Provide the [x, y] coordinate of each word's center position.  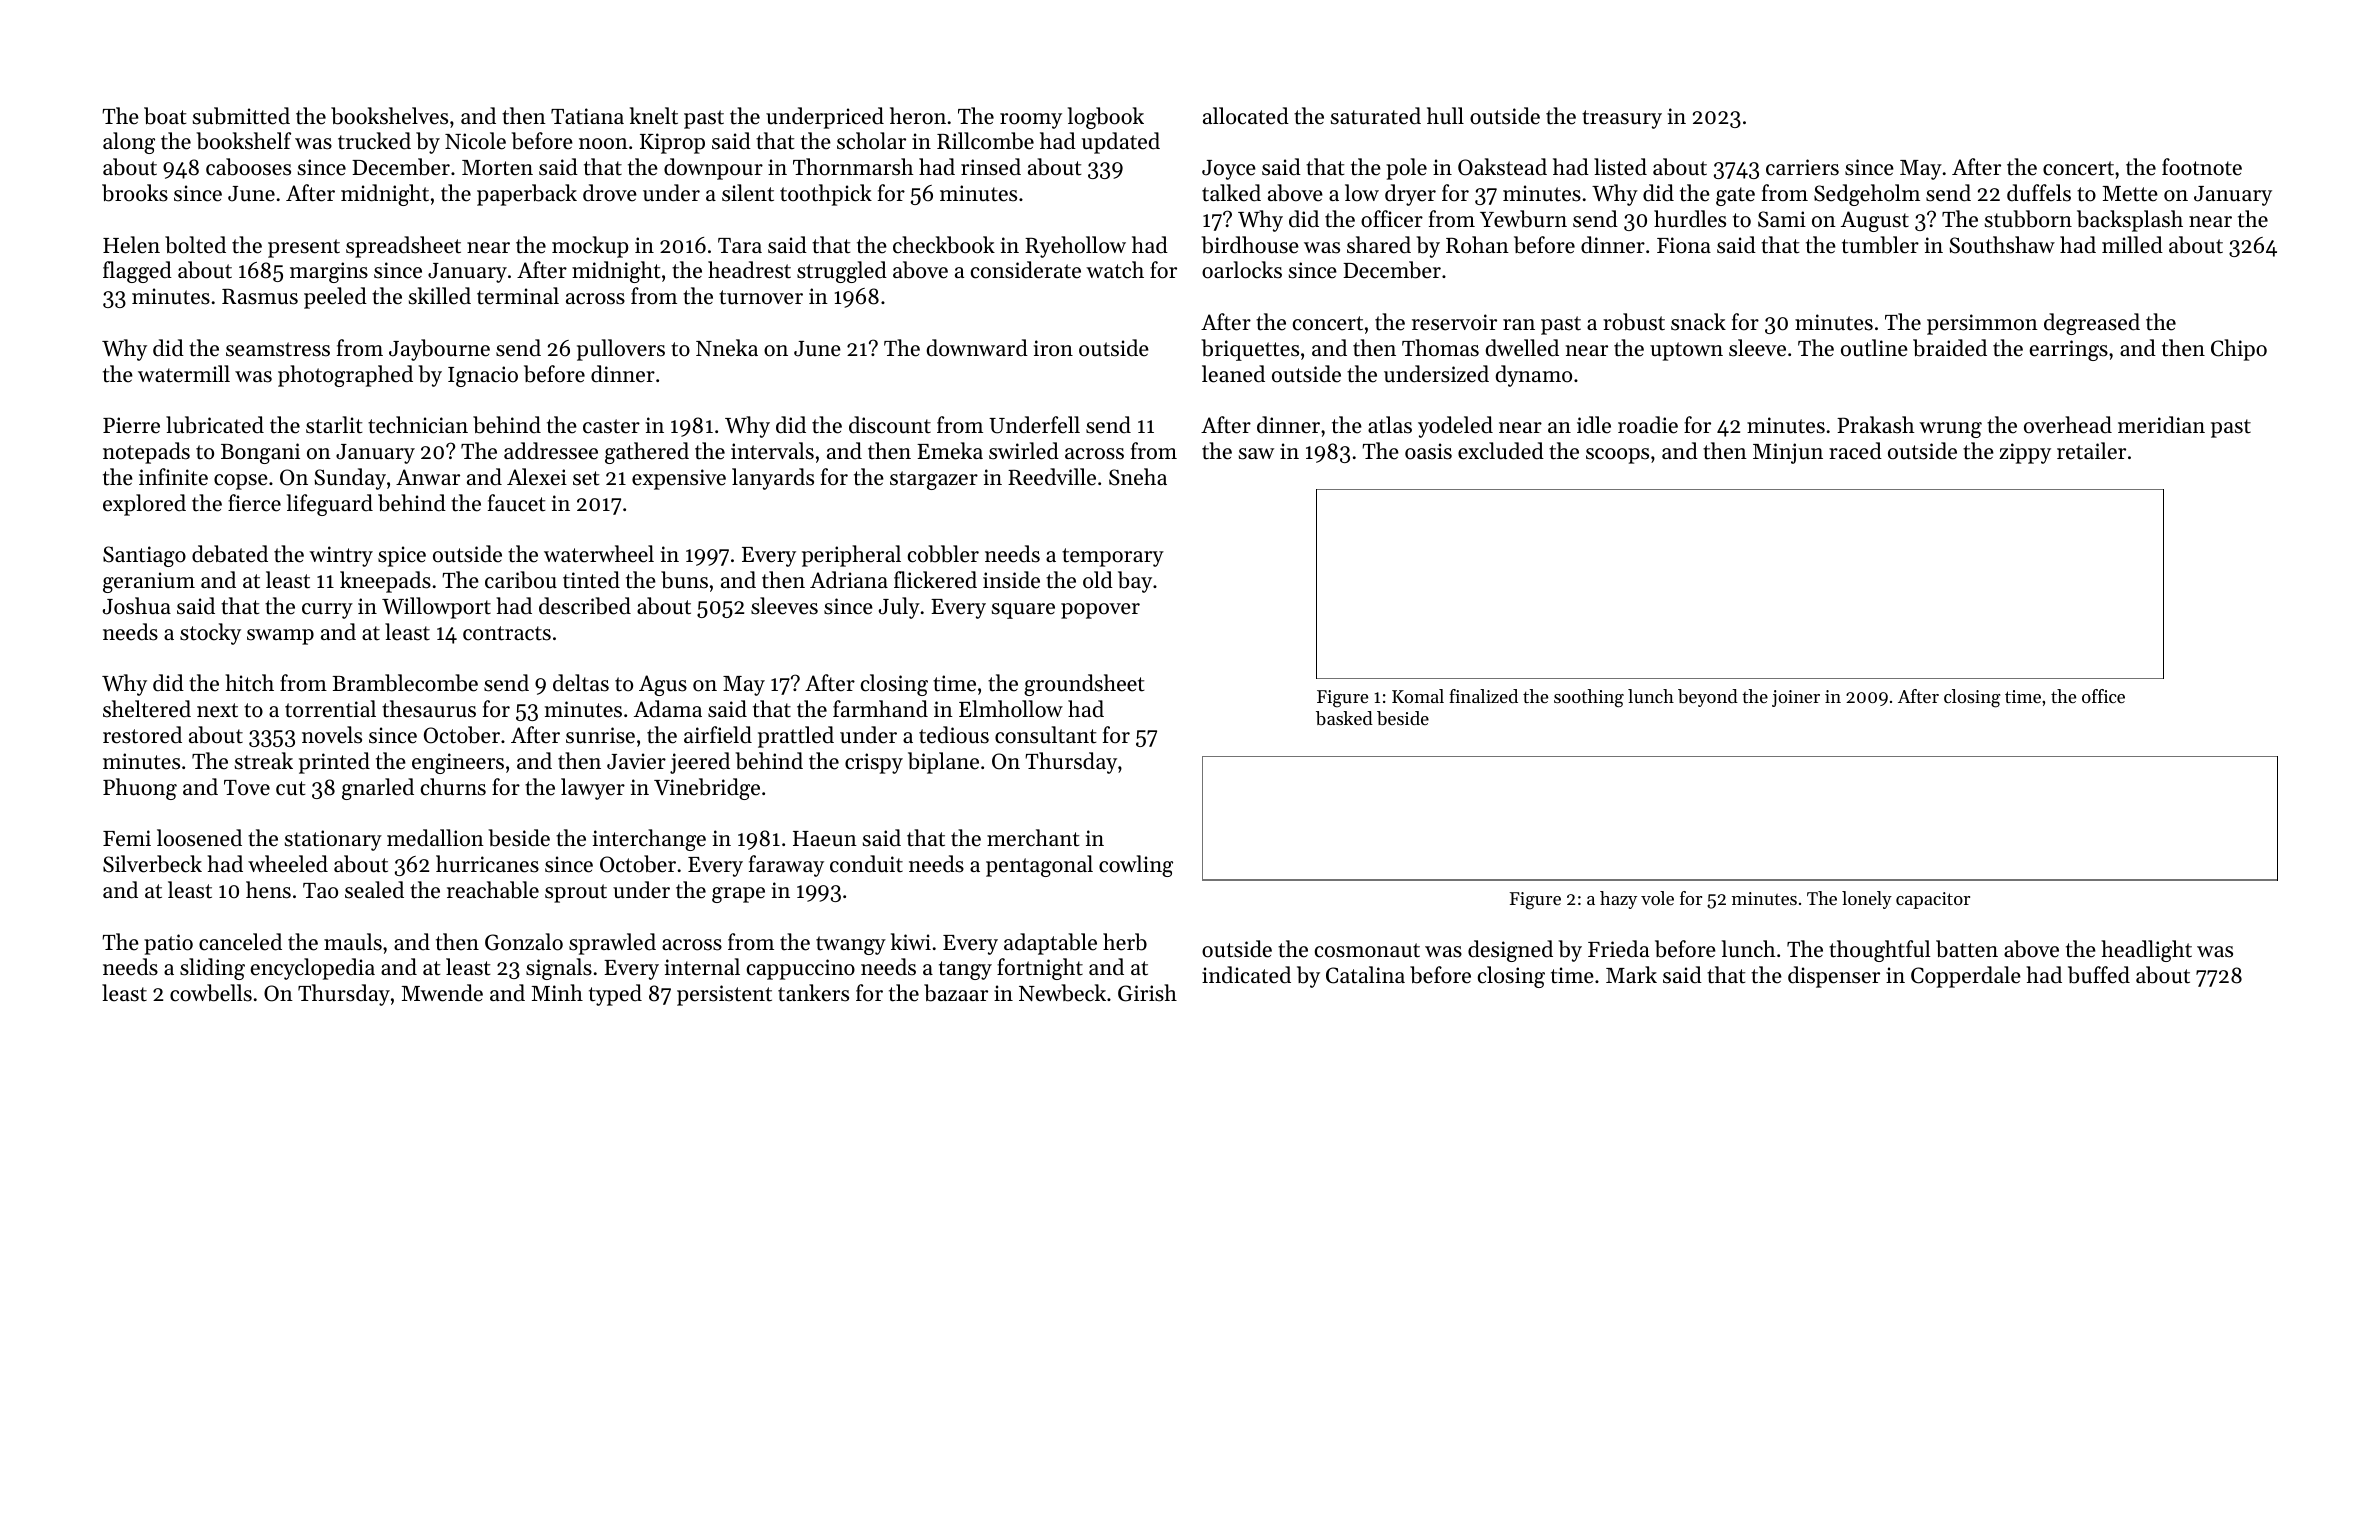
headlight [2146, 951]
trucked [374, 141]
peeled [335, 298]
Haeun [825, 839]
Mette [2130, 194]
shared [1379, 245]
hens [268, 890]
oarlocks [1242, 270]
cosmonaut [1367, 950]
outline [1874, 348]
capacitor [1933, 900]
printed [334, 763]
